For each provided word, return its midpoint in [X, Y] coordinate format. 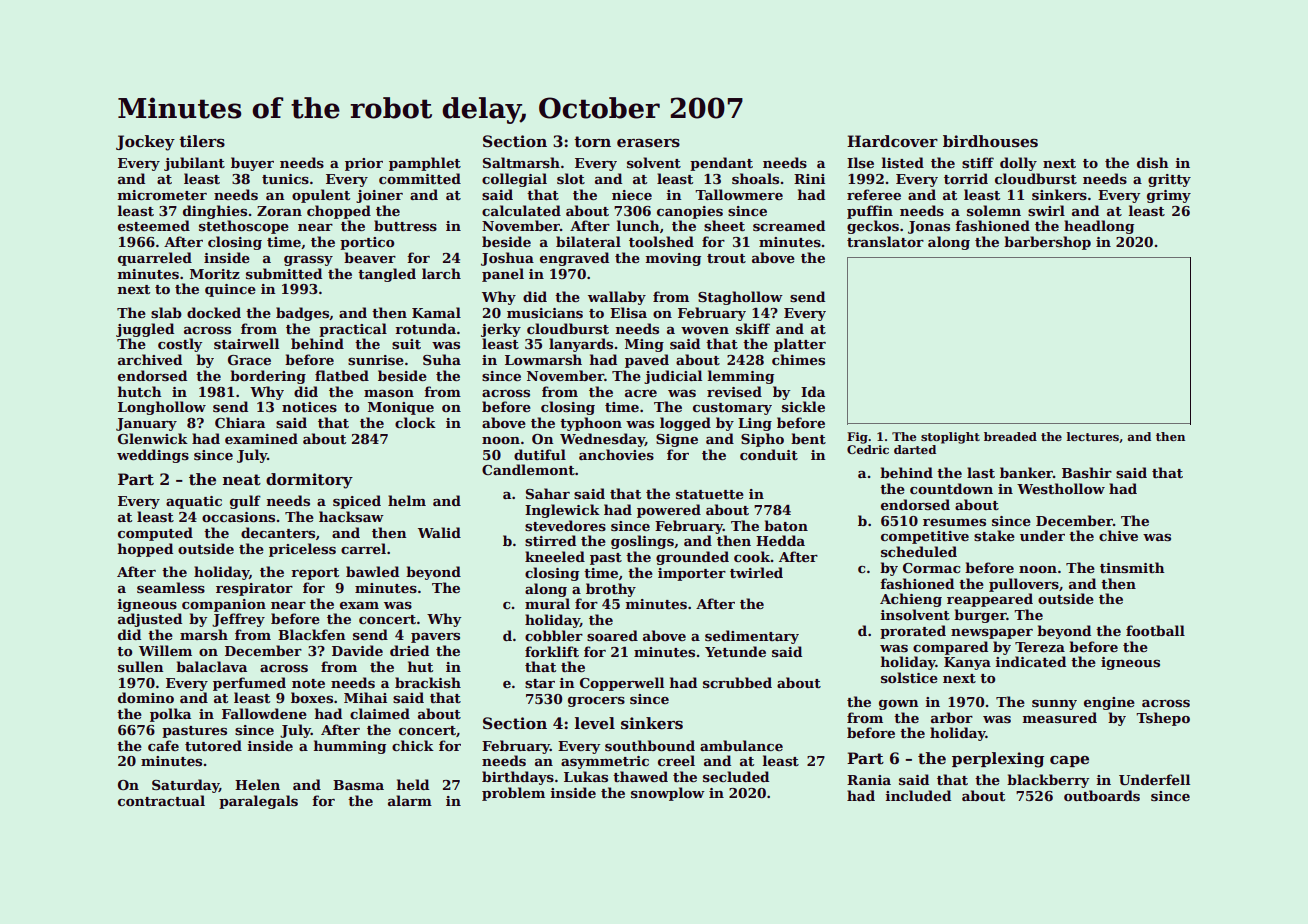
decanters [278, 532]
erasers [648, 143]
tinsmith [1132, 567]
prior [364, 164]
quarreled [155, 259]
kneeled [555, 556]
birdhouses [990, 141]
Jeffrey [238, 620]
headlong [1099, 227]
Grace [249, 360]
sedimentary [752, 637]
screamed [789, 225]
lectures [1092, 436]
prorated [913, 632]
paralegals [258, 802]
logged [685, 424]
